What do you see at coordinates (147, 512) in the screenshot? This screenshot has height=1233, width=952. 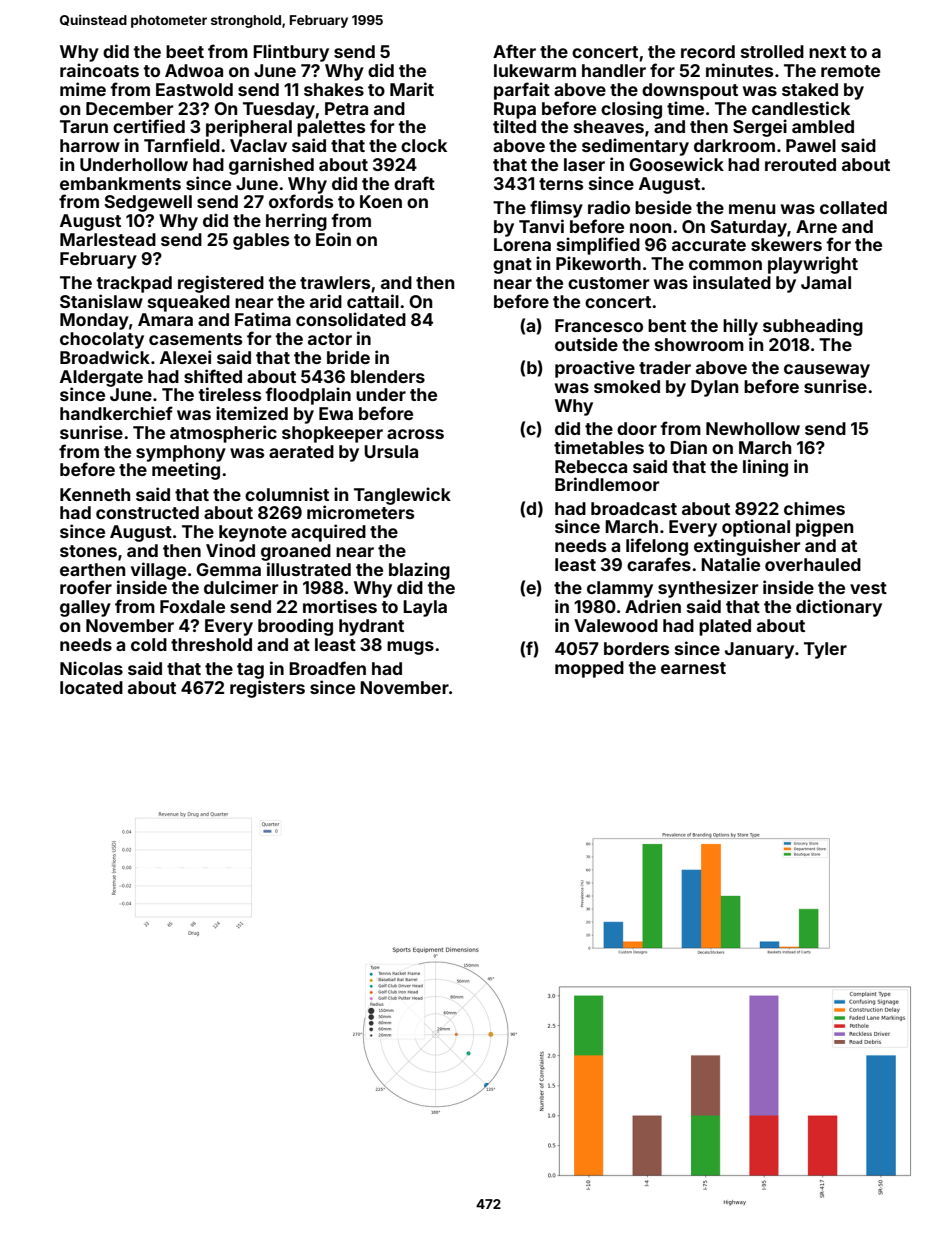 I see `constructed` at bounding box center [147, 512].
